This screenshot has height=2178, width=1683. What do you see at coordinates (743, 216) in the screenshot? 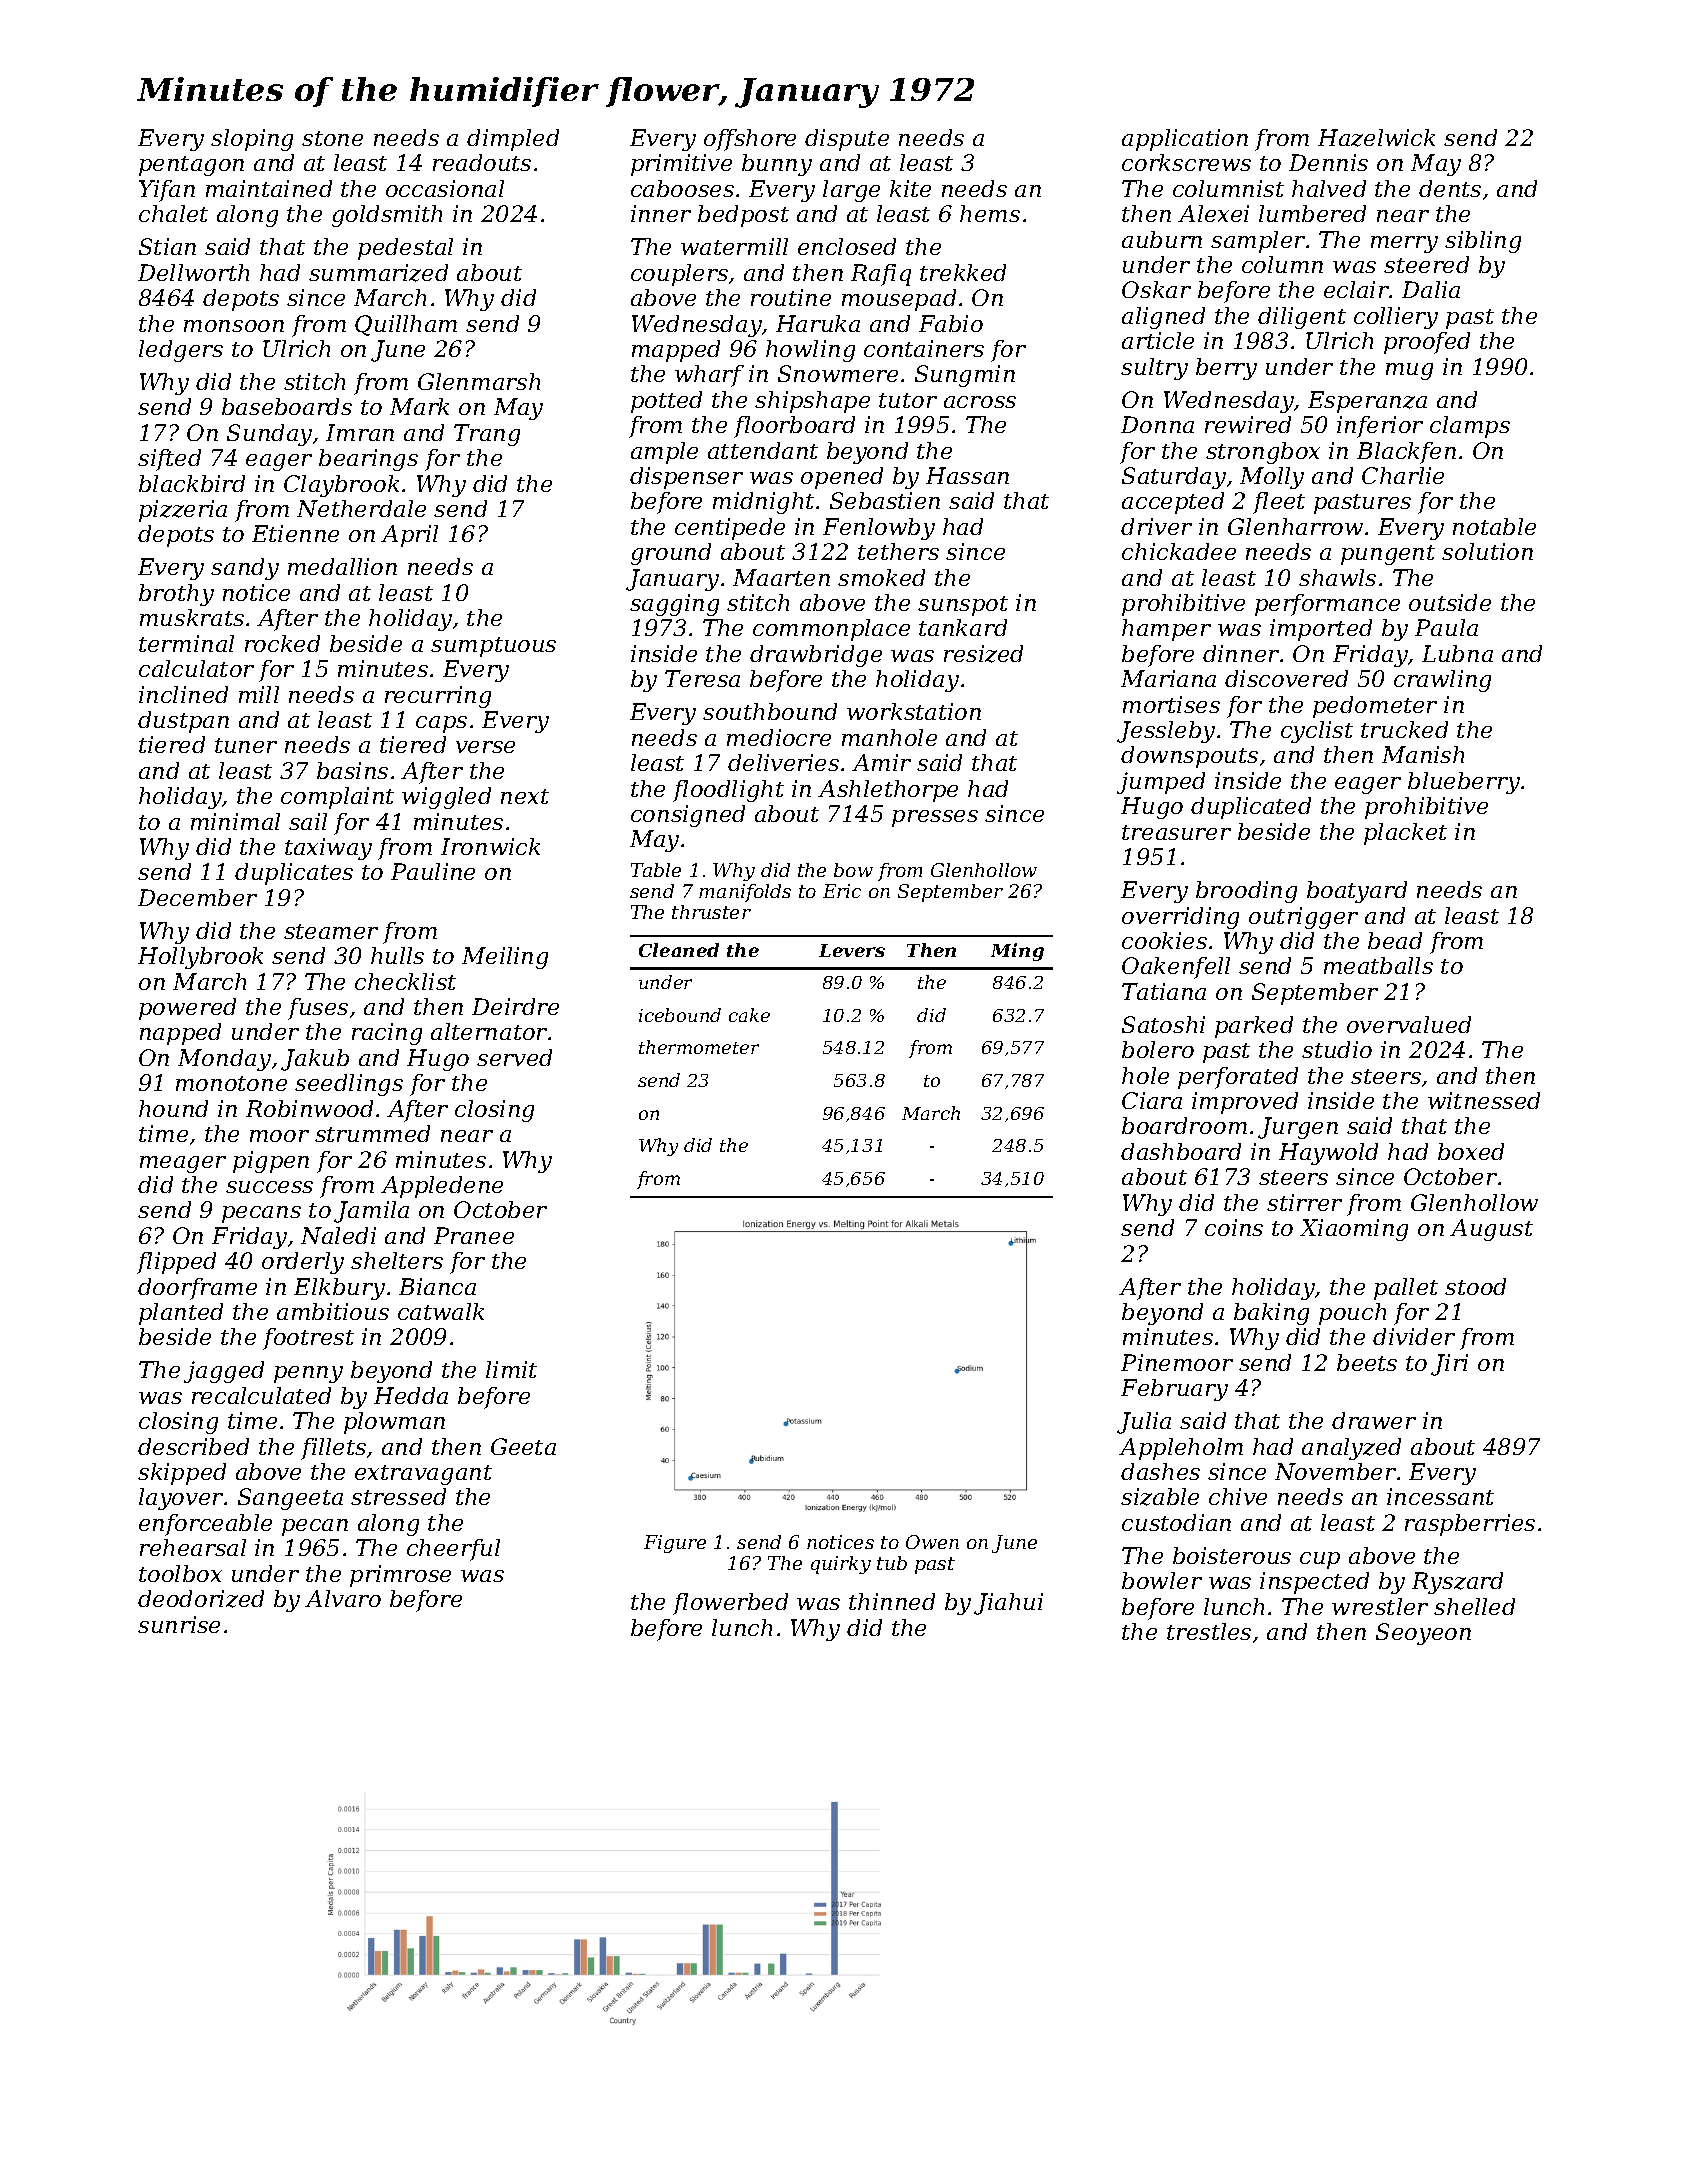
I see `bedpost` at bounding box center [743, 216].
